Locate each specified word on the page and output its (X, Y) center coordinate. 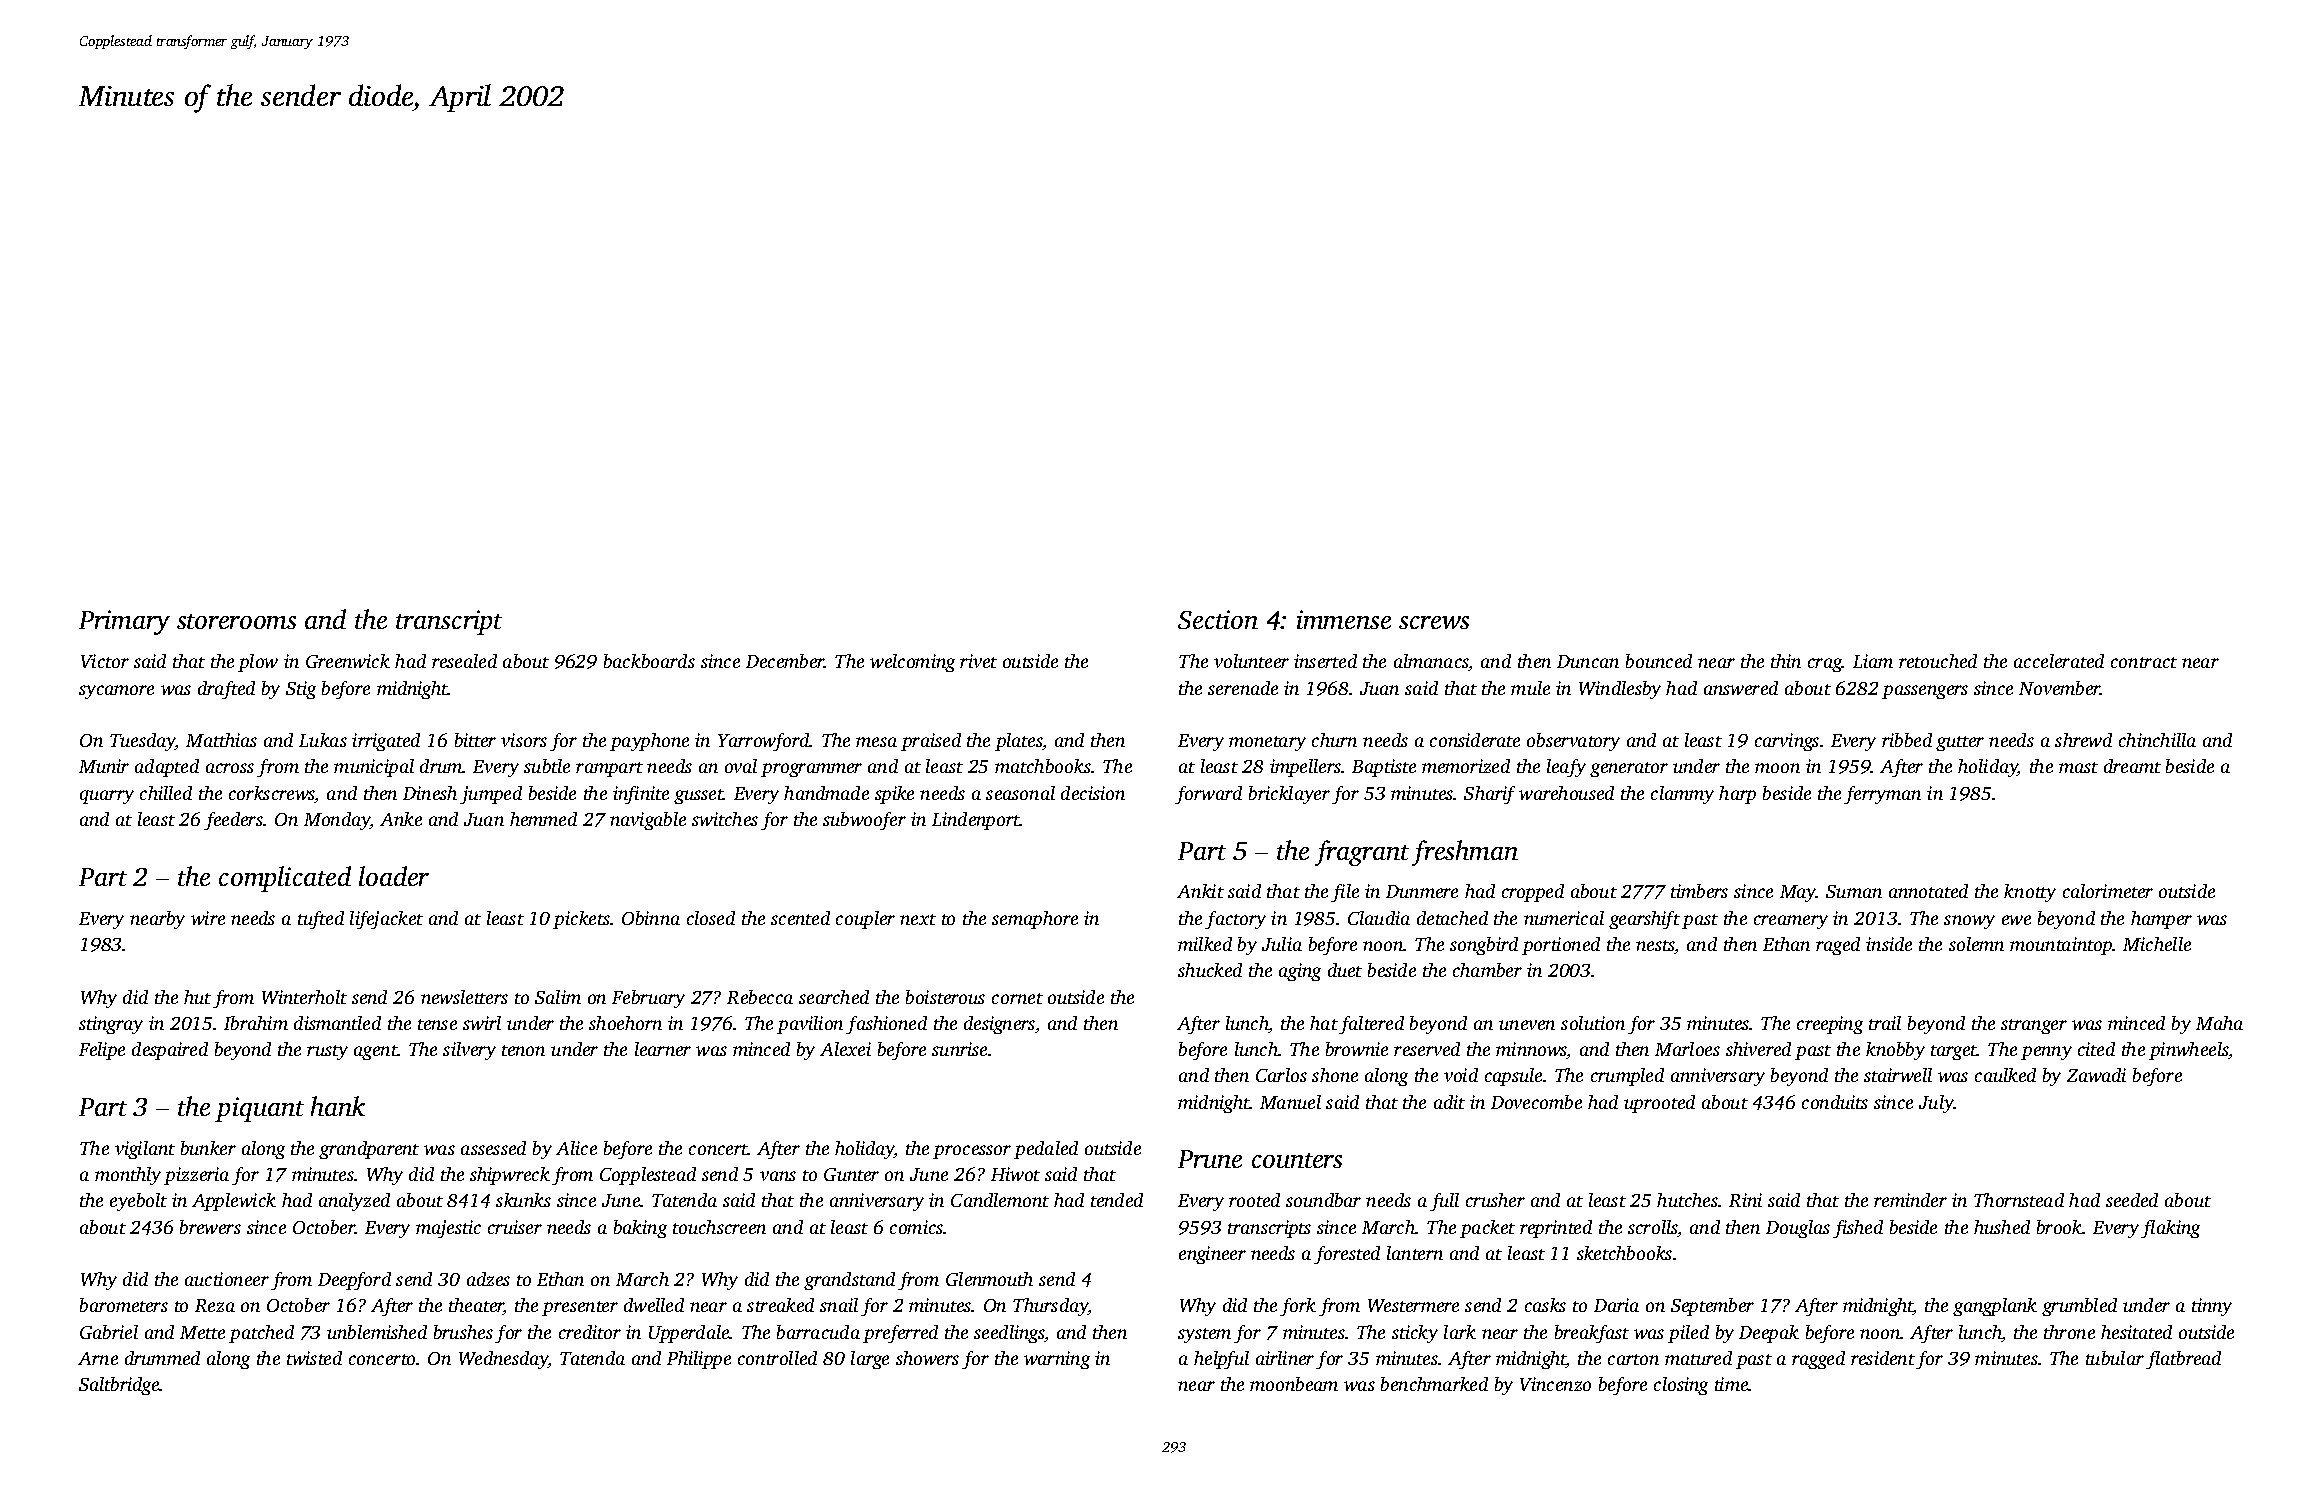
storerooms (236, 621)
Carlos (1281, 1075)
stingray (111, 1025)
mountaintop (2061, 946)
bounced (1659, 661)
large (870, 1360)
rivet (978, 661)
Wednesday (504, 1360)
